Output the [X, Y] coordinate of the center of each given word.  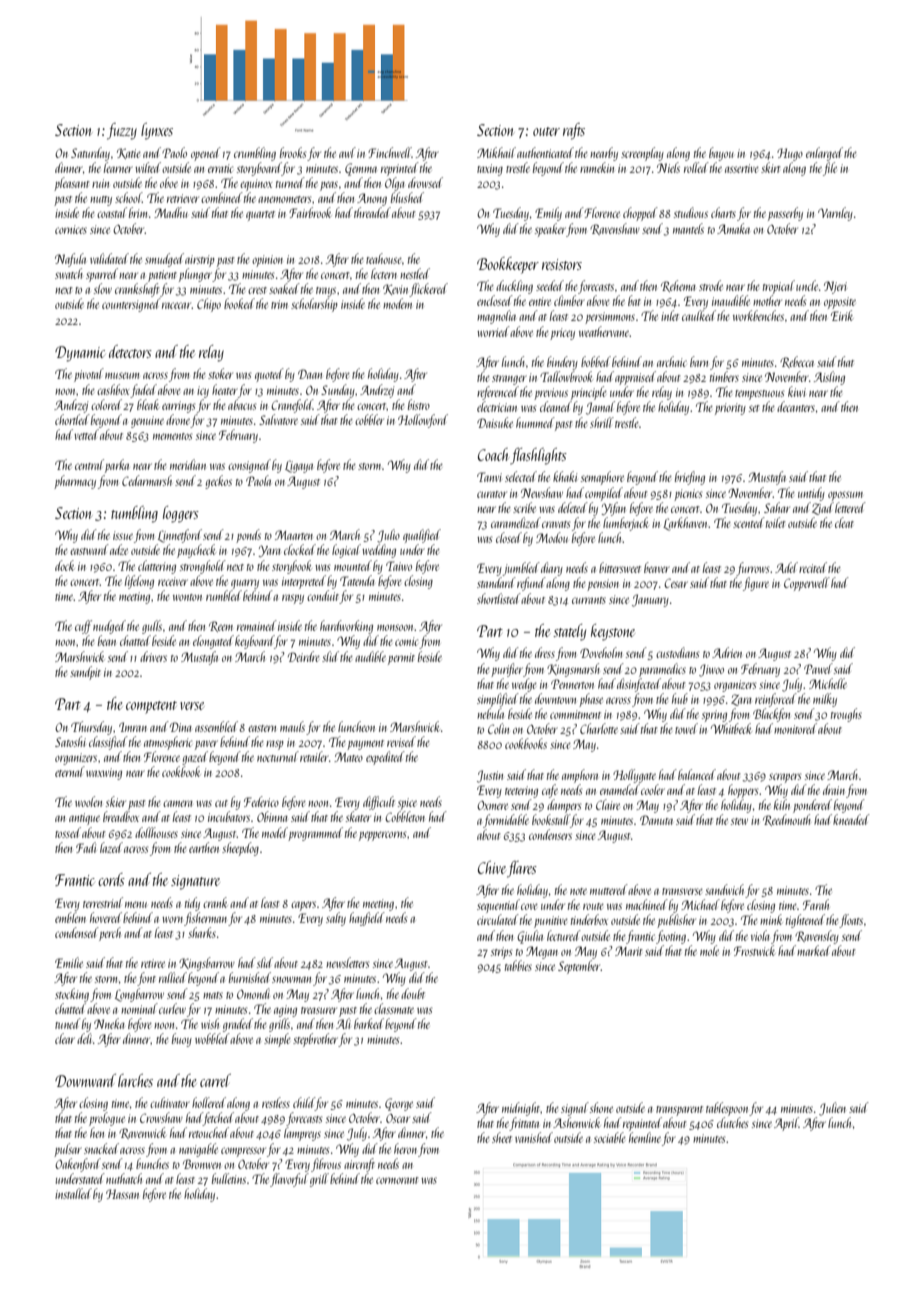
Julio [388, 536]
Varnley [835, 214]
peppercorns [382, 836]
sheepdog [240, 849]
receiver [173, 581]
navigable [198, 1150]
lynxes [157, 131]
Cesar [676, 583]
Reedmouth [787, 820]
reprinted [400, 169]
